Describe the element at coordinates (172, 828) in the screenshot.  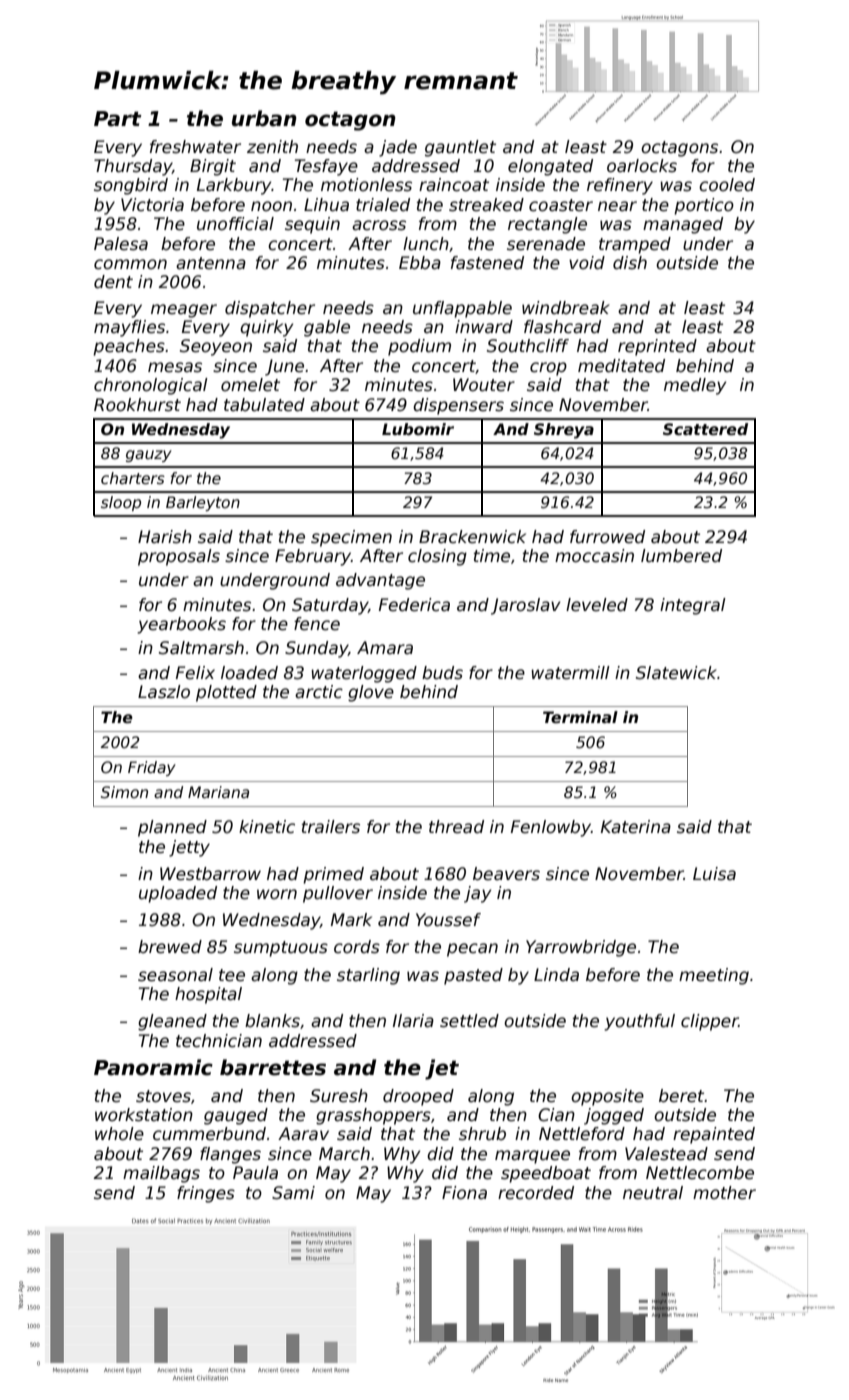
I see `planned` at that location.
